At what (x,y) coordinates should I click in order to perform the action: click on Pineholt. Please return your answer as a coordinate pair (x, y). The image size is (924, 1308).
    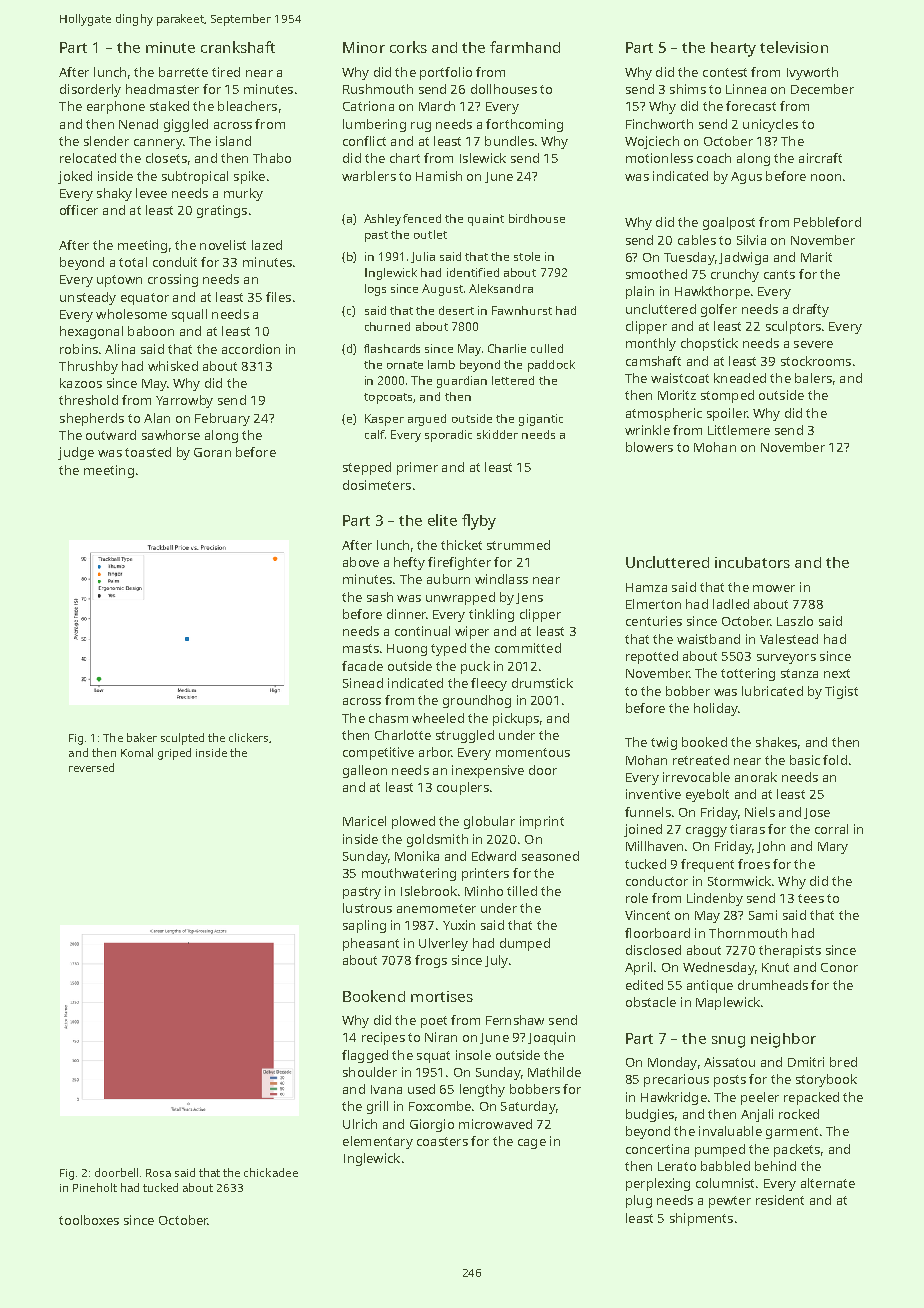
    Looking at the image, I should click on (95, 1187).
